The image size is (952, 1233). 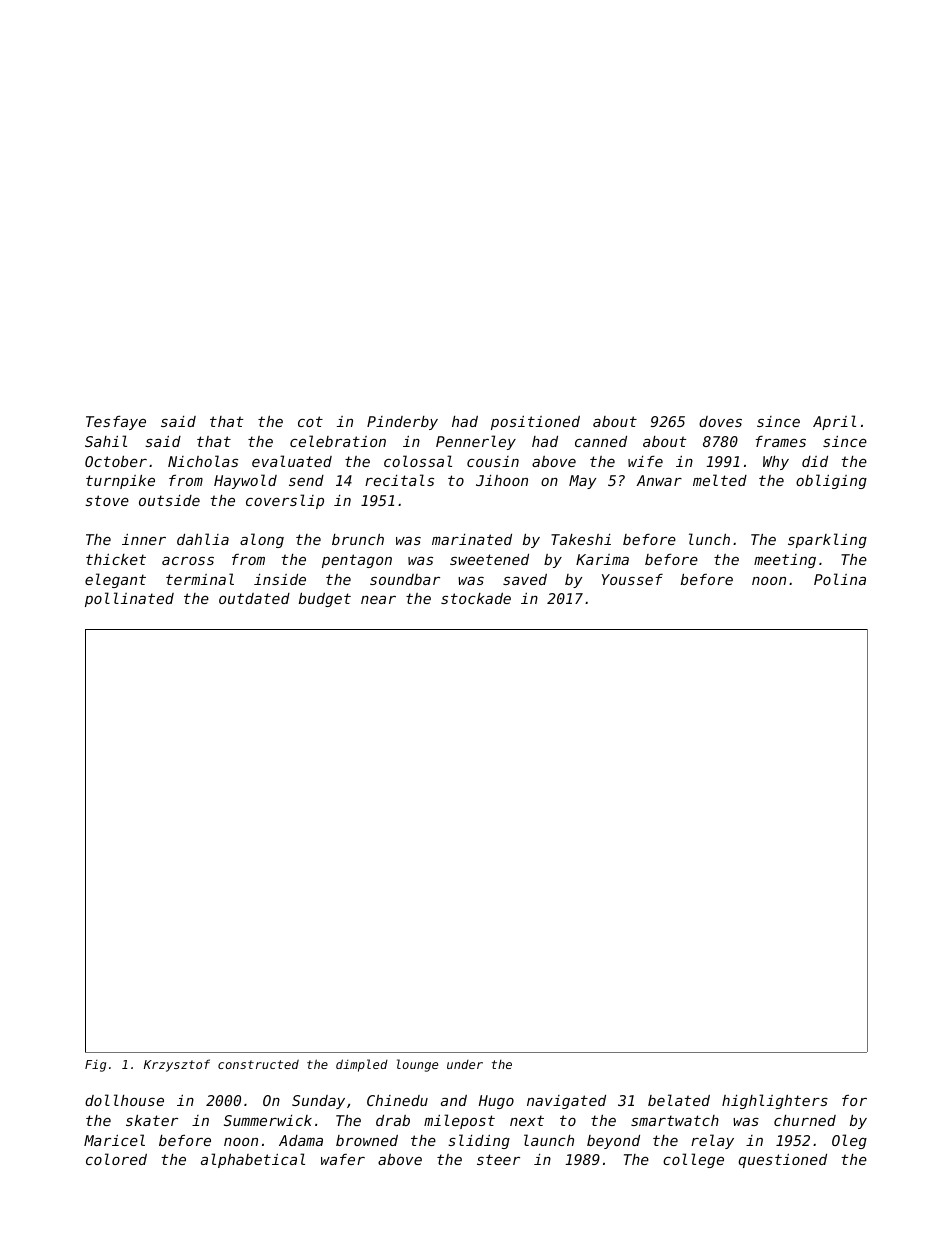 I want to click on Summerwick, so click(x=268, y=1120).
